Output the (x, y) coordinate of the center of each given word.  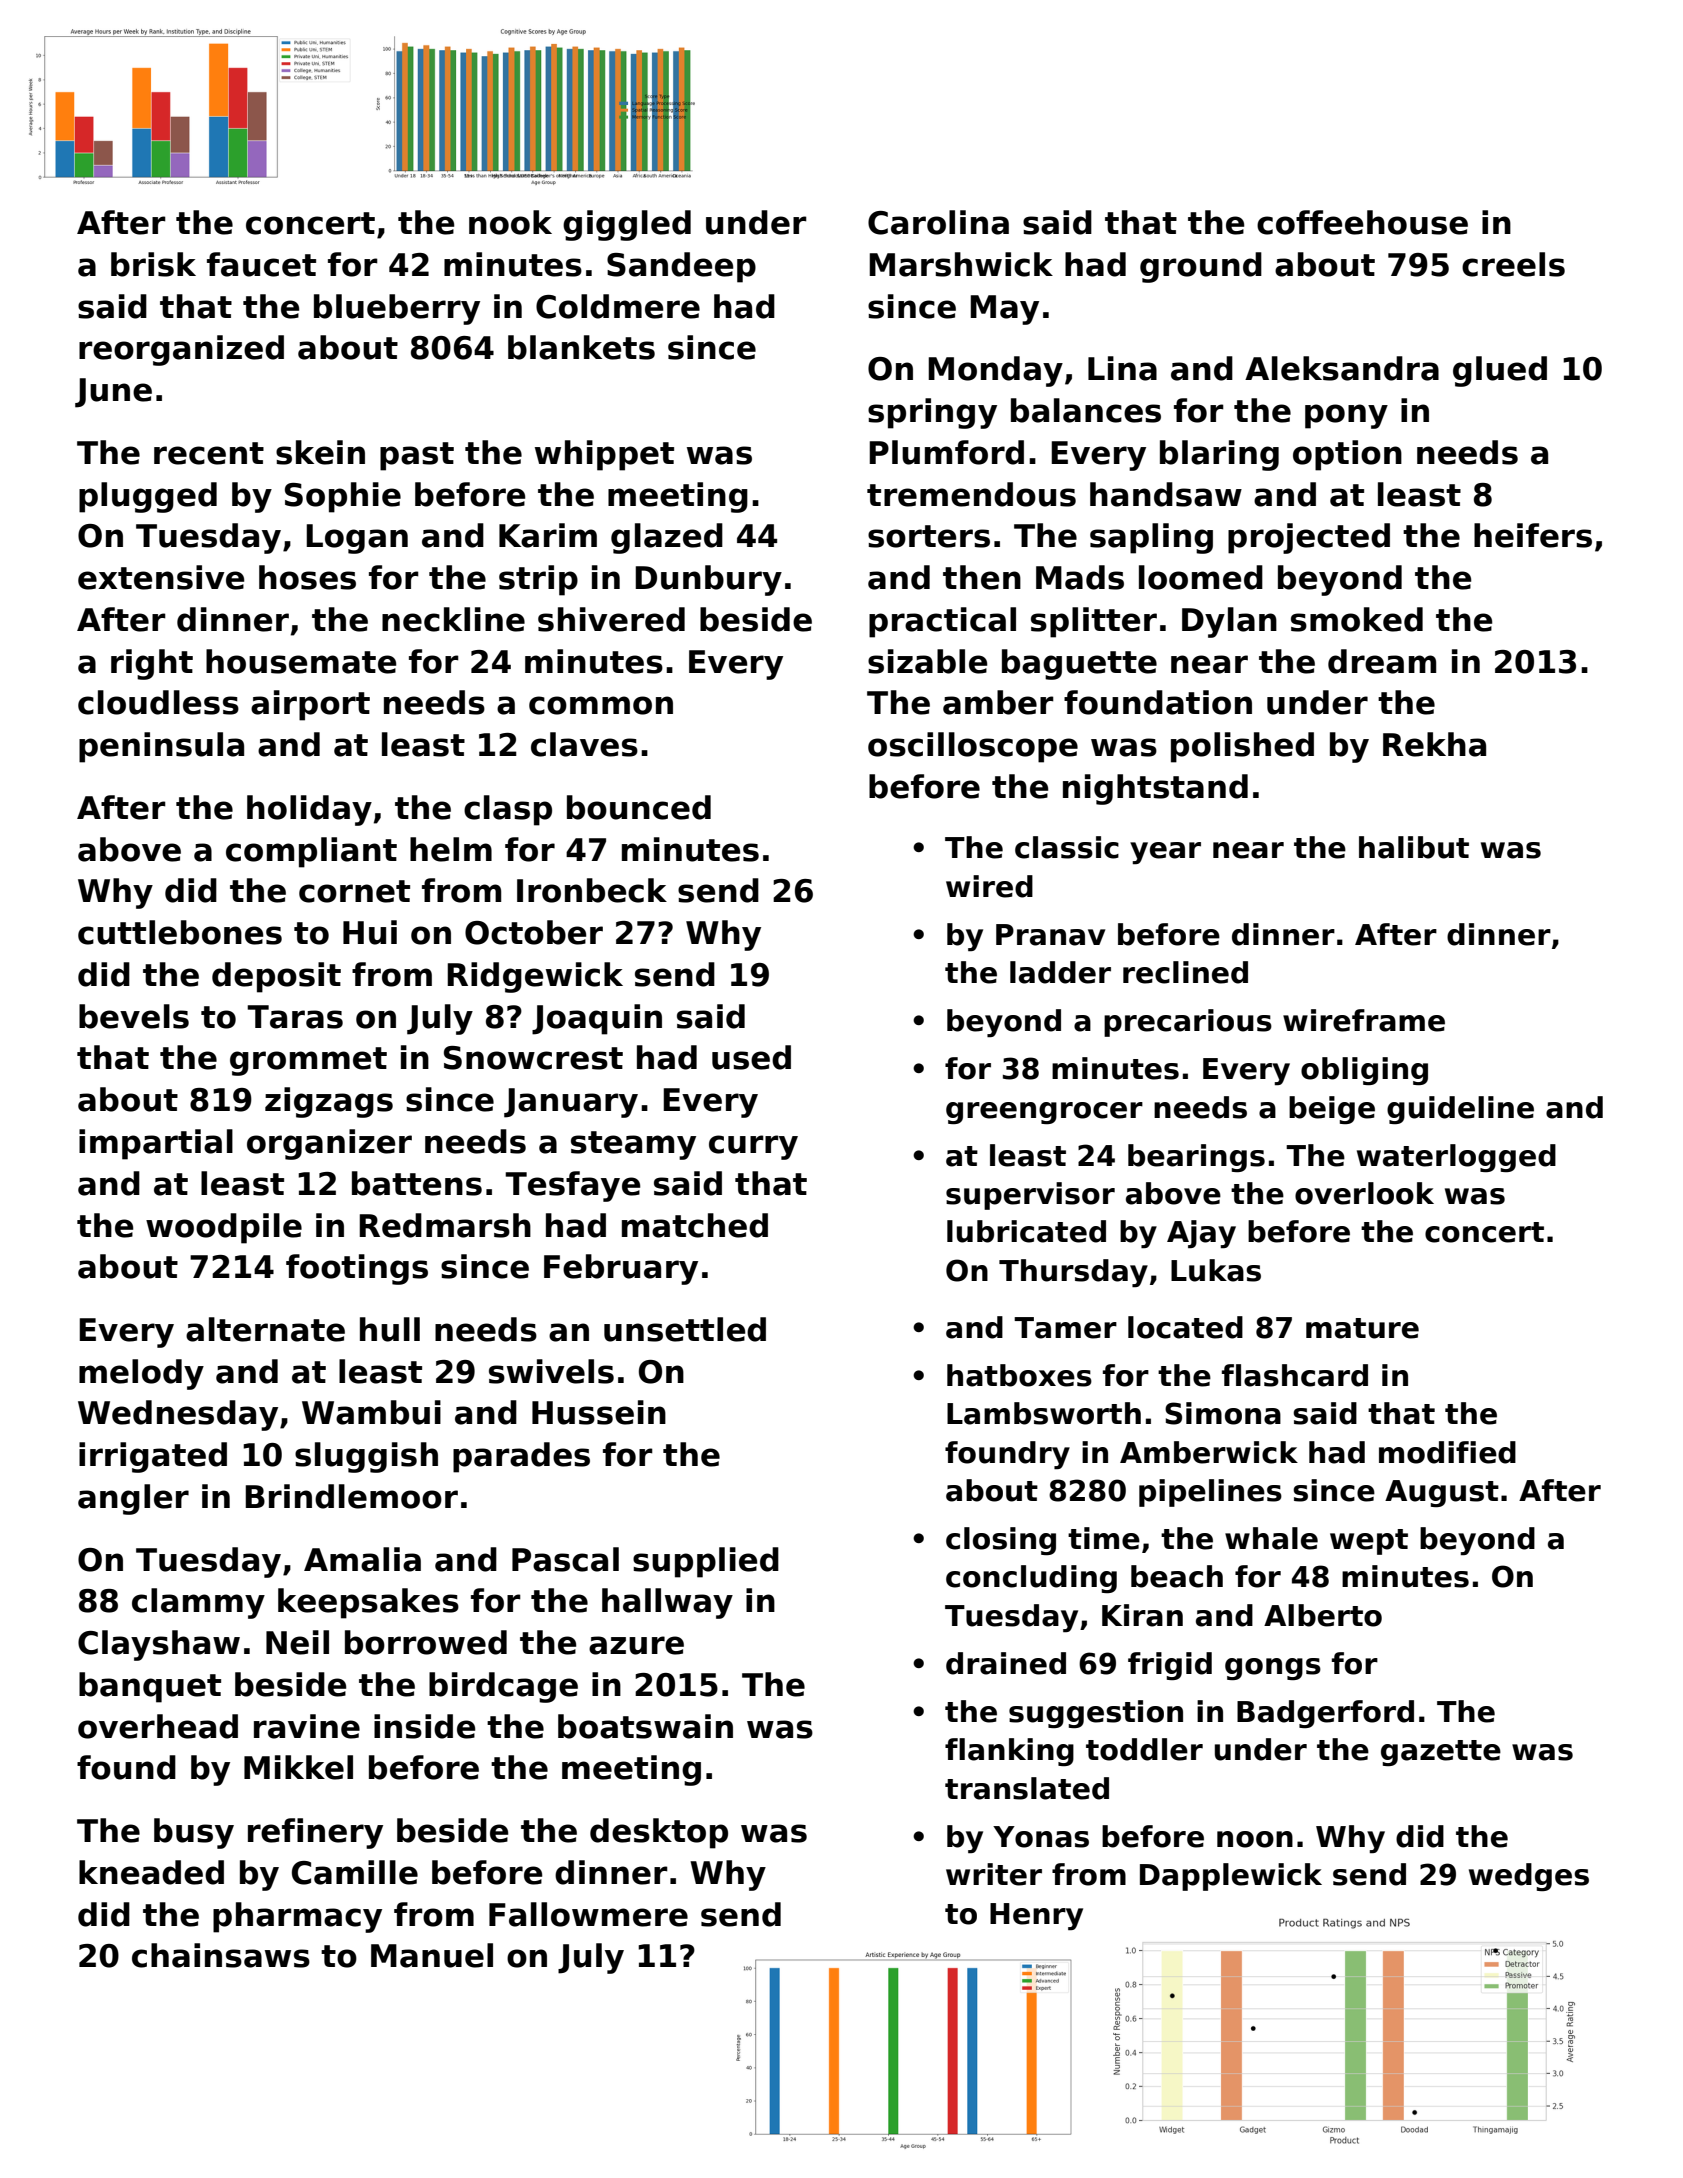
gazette (1441, 1753)
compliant (311, 852)
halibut (1414, 847)
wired (989, 886)
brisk (153, 264)
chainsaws (221, 1955)
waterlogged (1456, 1158)
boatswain (645, 1726)
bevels (134, 1016)
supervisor (1030, 1196)
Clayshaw (159, 1645)
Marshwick (961, 264)
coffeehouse (1362, 222)
